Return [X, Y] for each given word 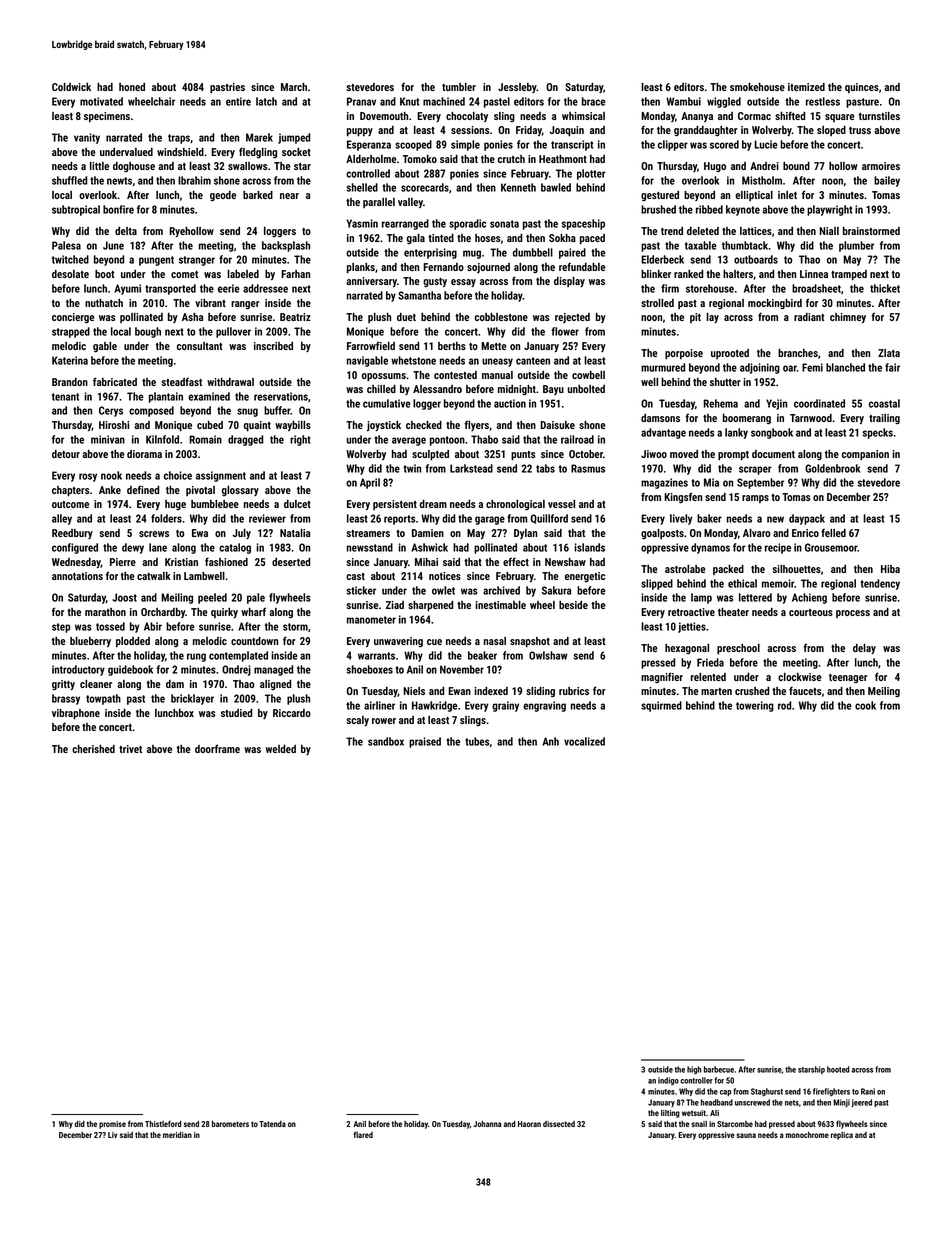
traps [179, 139]
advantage [663, 433]
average [409, 441]
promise [112, 1125]
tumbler [459, 87]
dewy [133, 548]
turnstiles [879, 116]
